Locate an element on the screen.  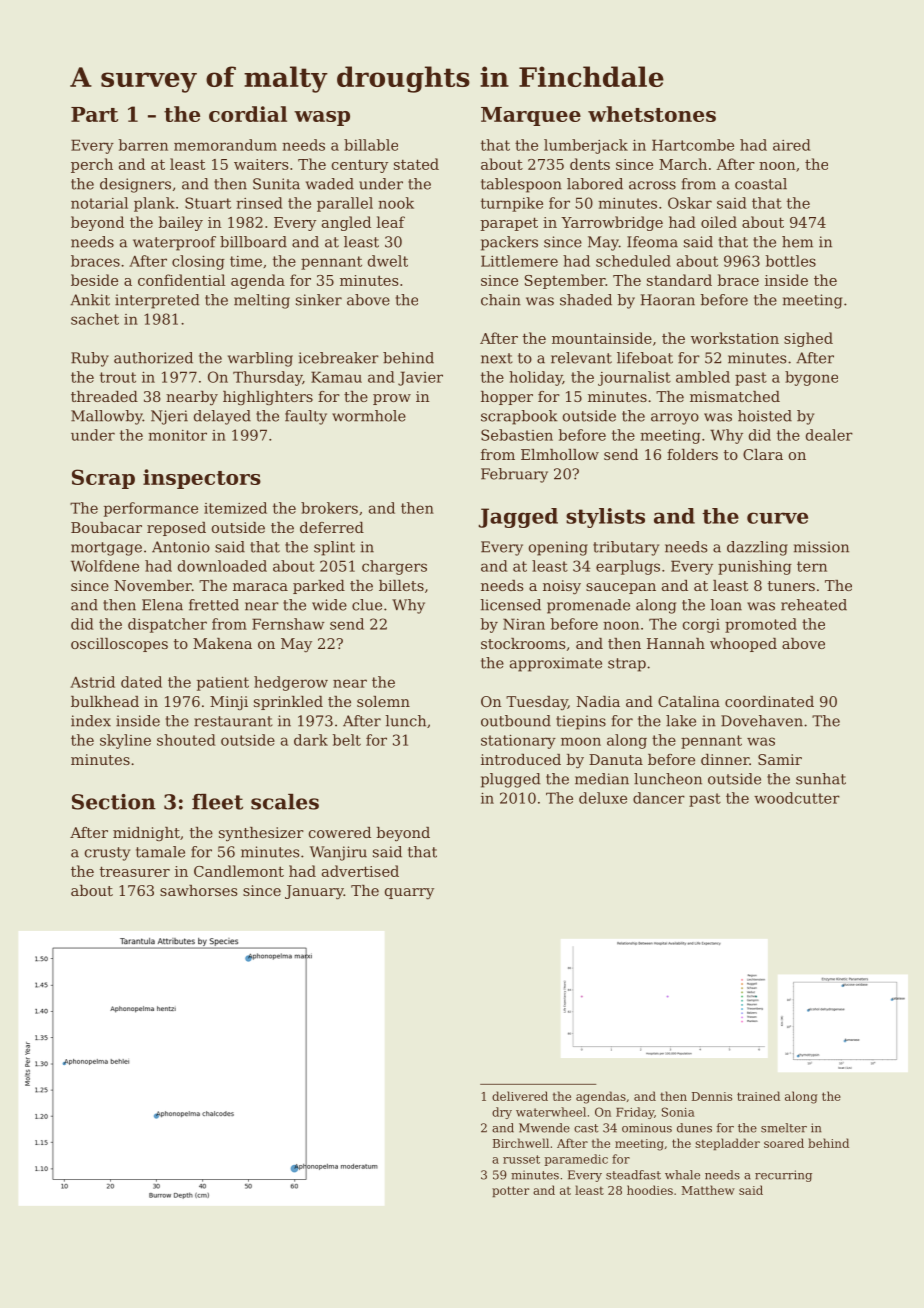
lumberjack is located at coordinates (586, 146).
